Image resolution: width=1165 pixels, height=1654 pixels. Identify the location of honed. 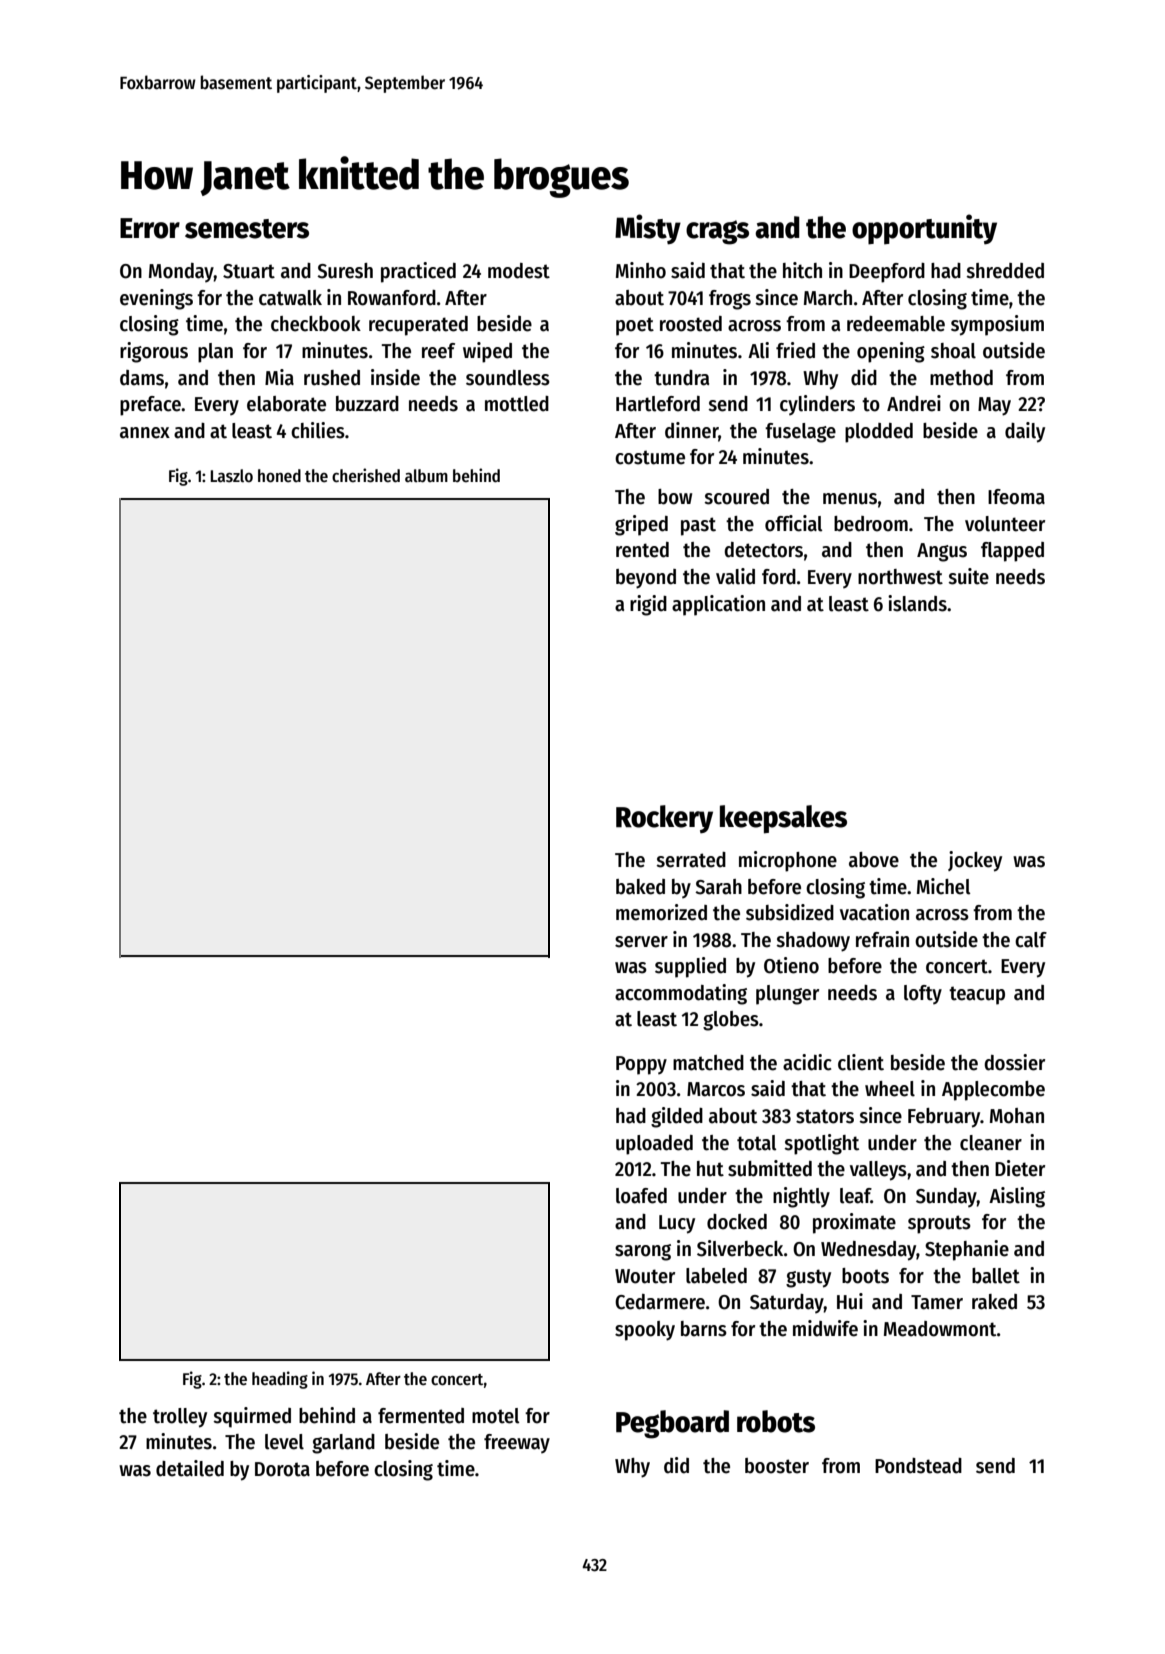
(279, 476).
